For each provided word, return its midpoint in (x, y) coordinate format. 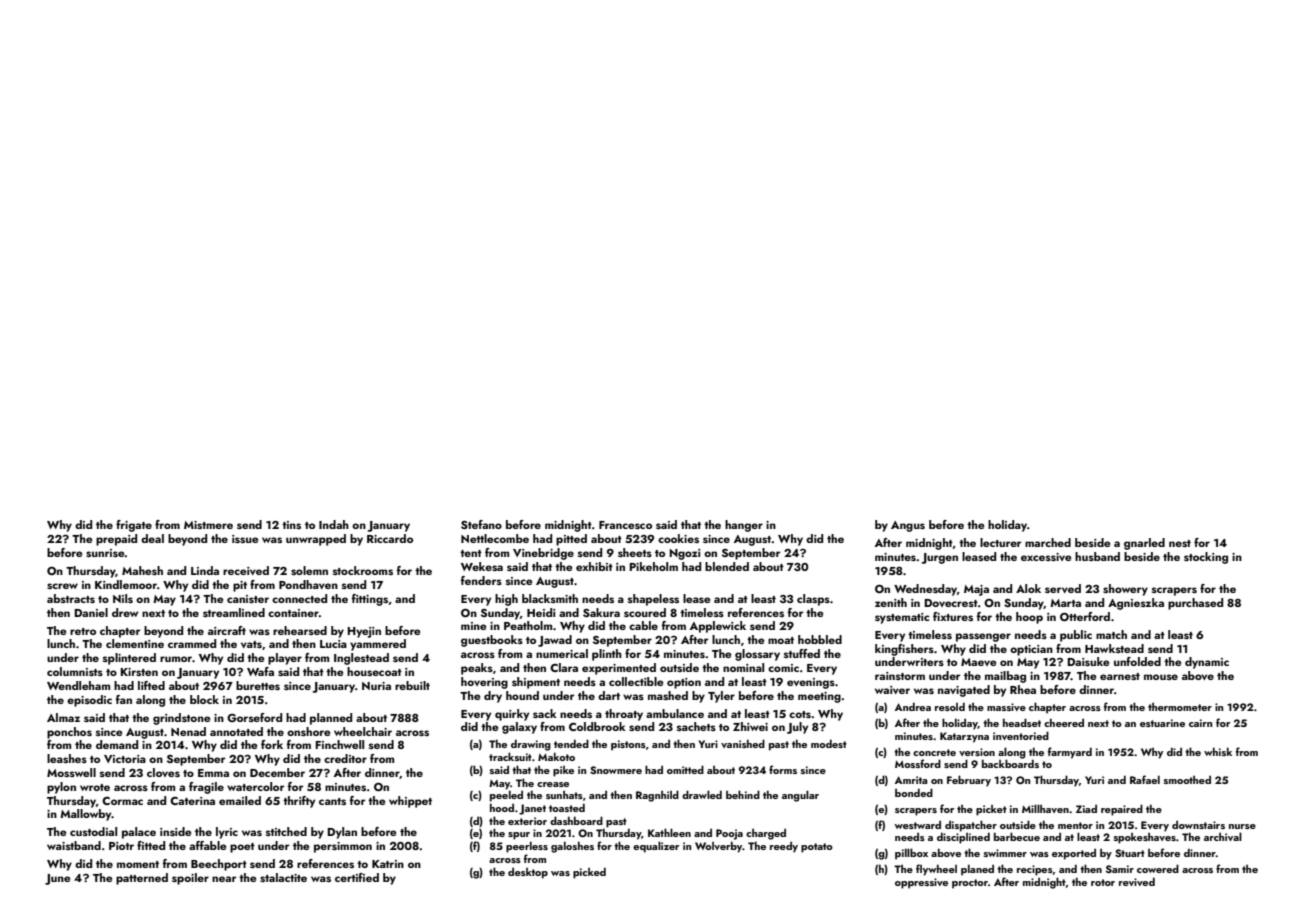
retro (83, 631)
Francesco (625, 525)
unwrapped (316, 540)
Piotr (121, 846)
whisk (1218, 751)
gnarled (1144, 544)
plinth (607, 655)
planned (331, 719)
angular (800, 796)
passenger (983, 637)
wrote (95, 787)
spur (519, 836)
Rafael (1145, 779)
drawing (531, 745)
